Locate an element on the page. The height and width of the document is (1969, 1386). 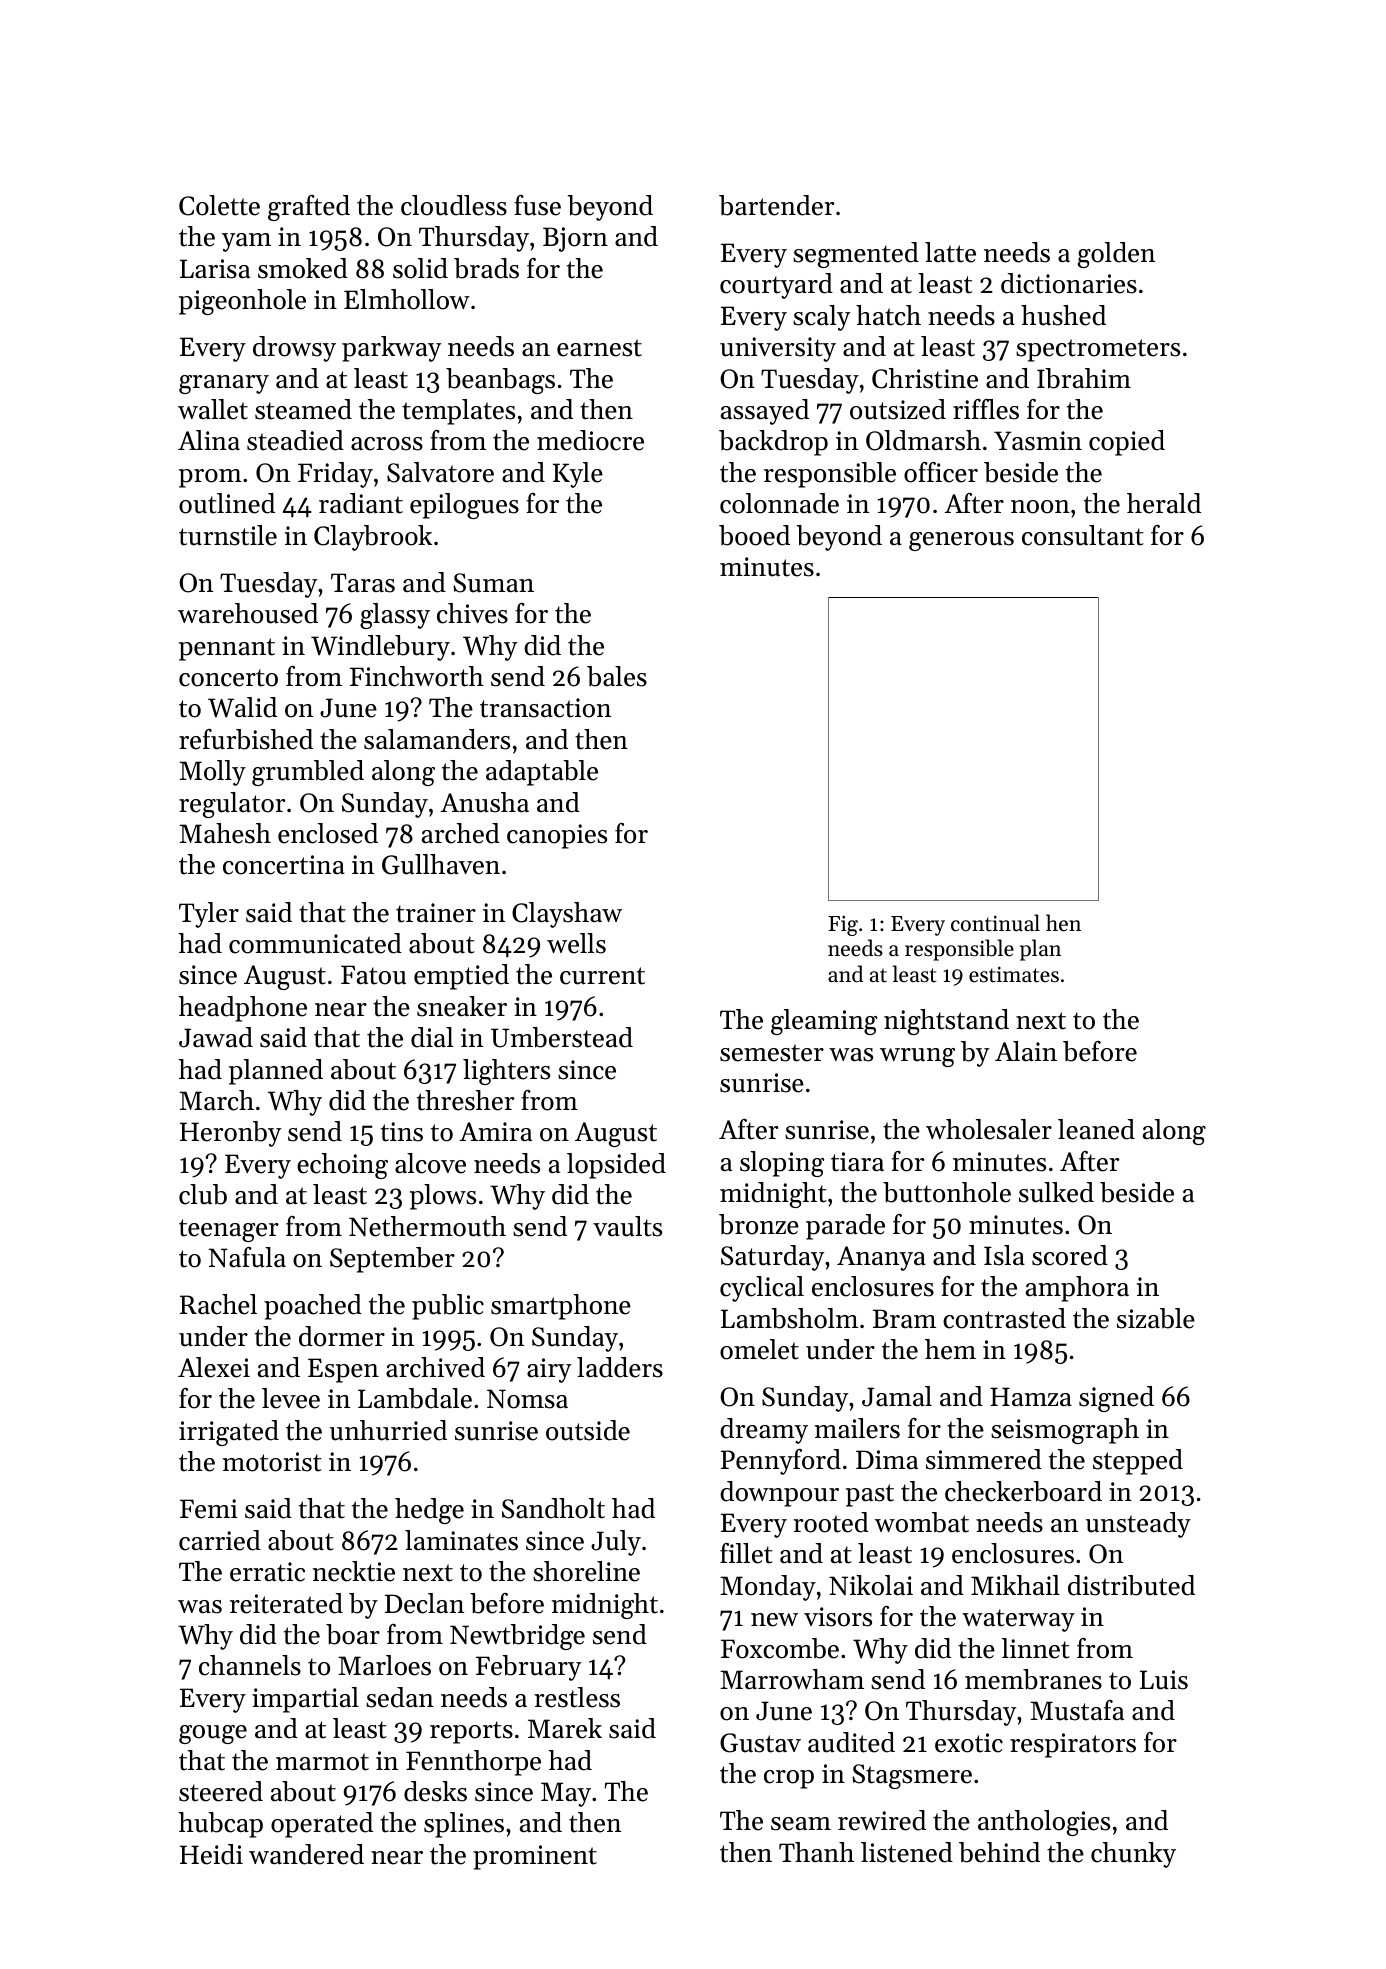
generous is located at coordinates (961, 541).
